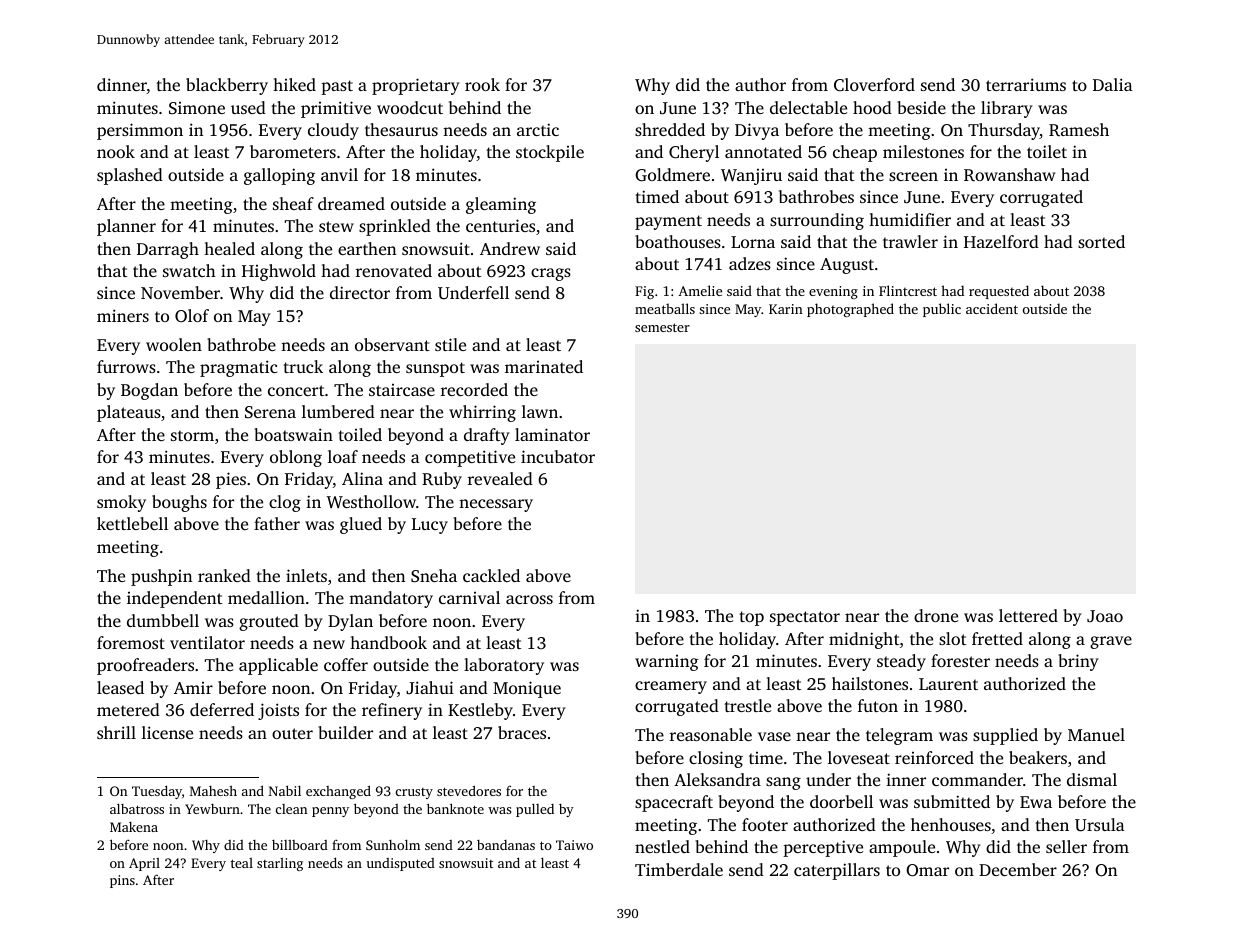 The width and height of the page is (1233, 952). What do you see at coordinates (248, 107) in the page?
I see `used` at bounding box center [248, 107].
